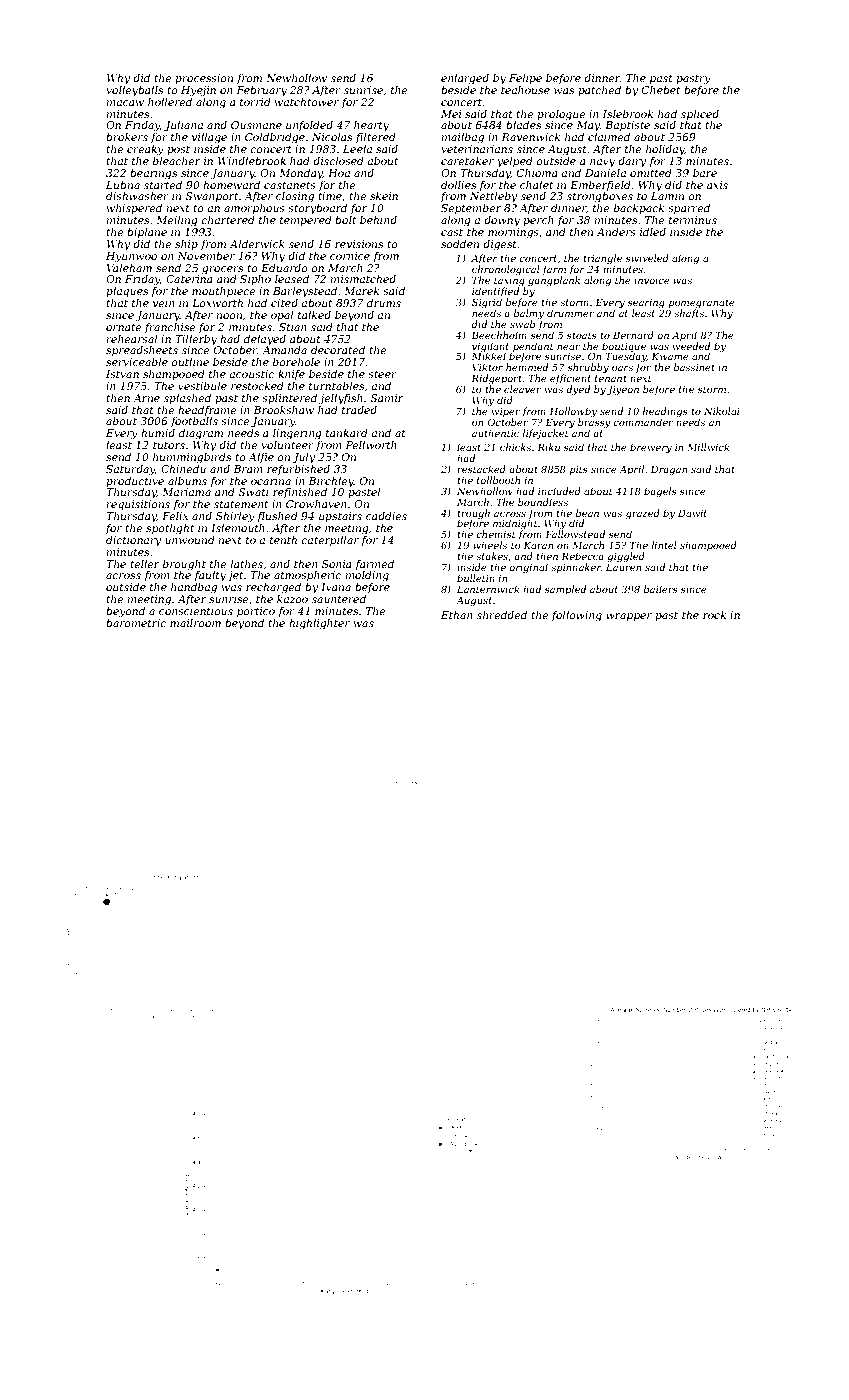 The image size is (849, 1400). Describe the element at coordinates (462, 138) in the page. I see `mailbag` at that location.
